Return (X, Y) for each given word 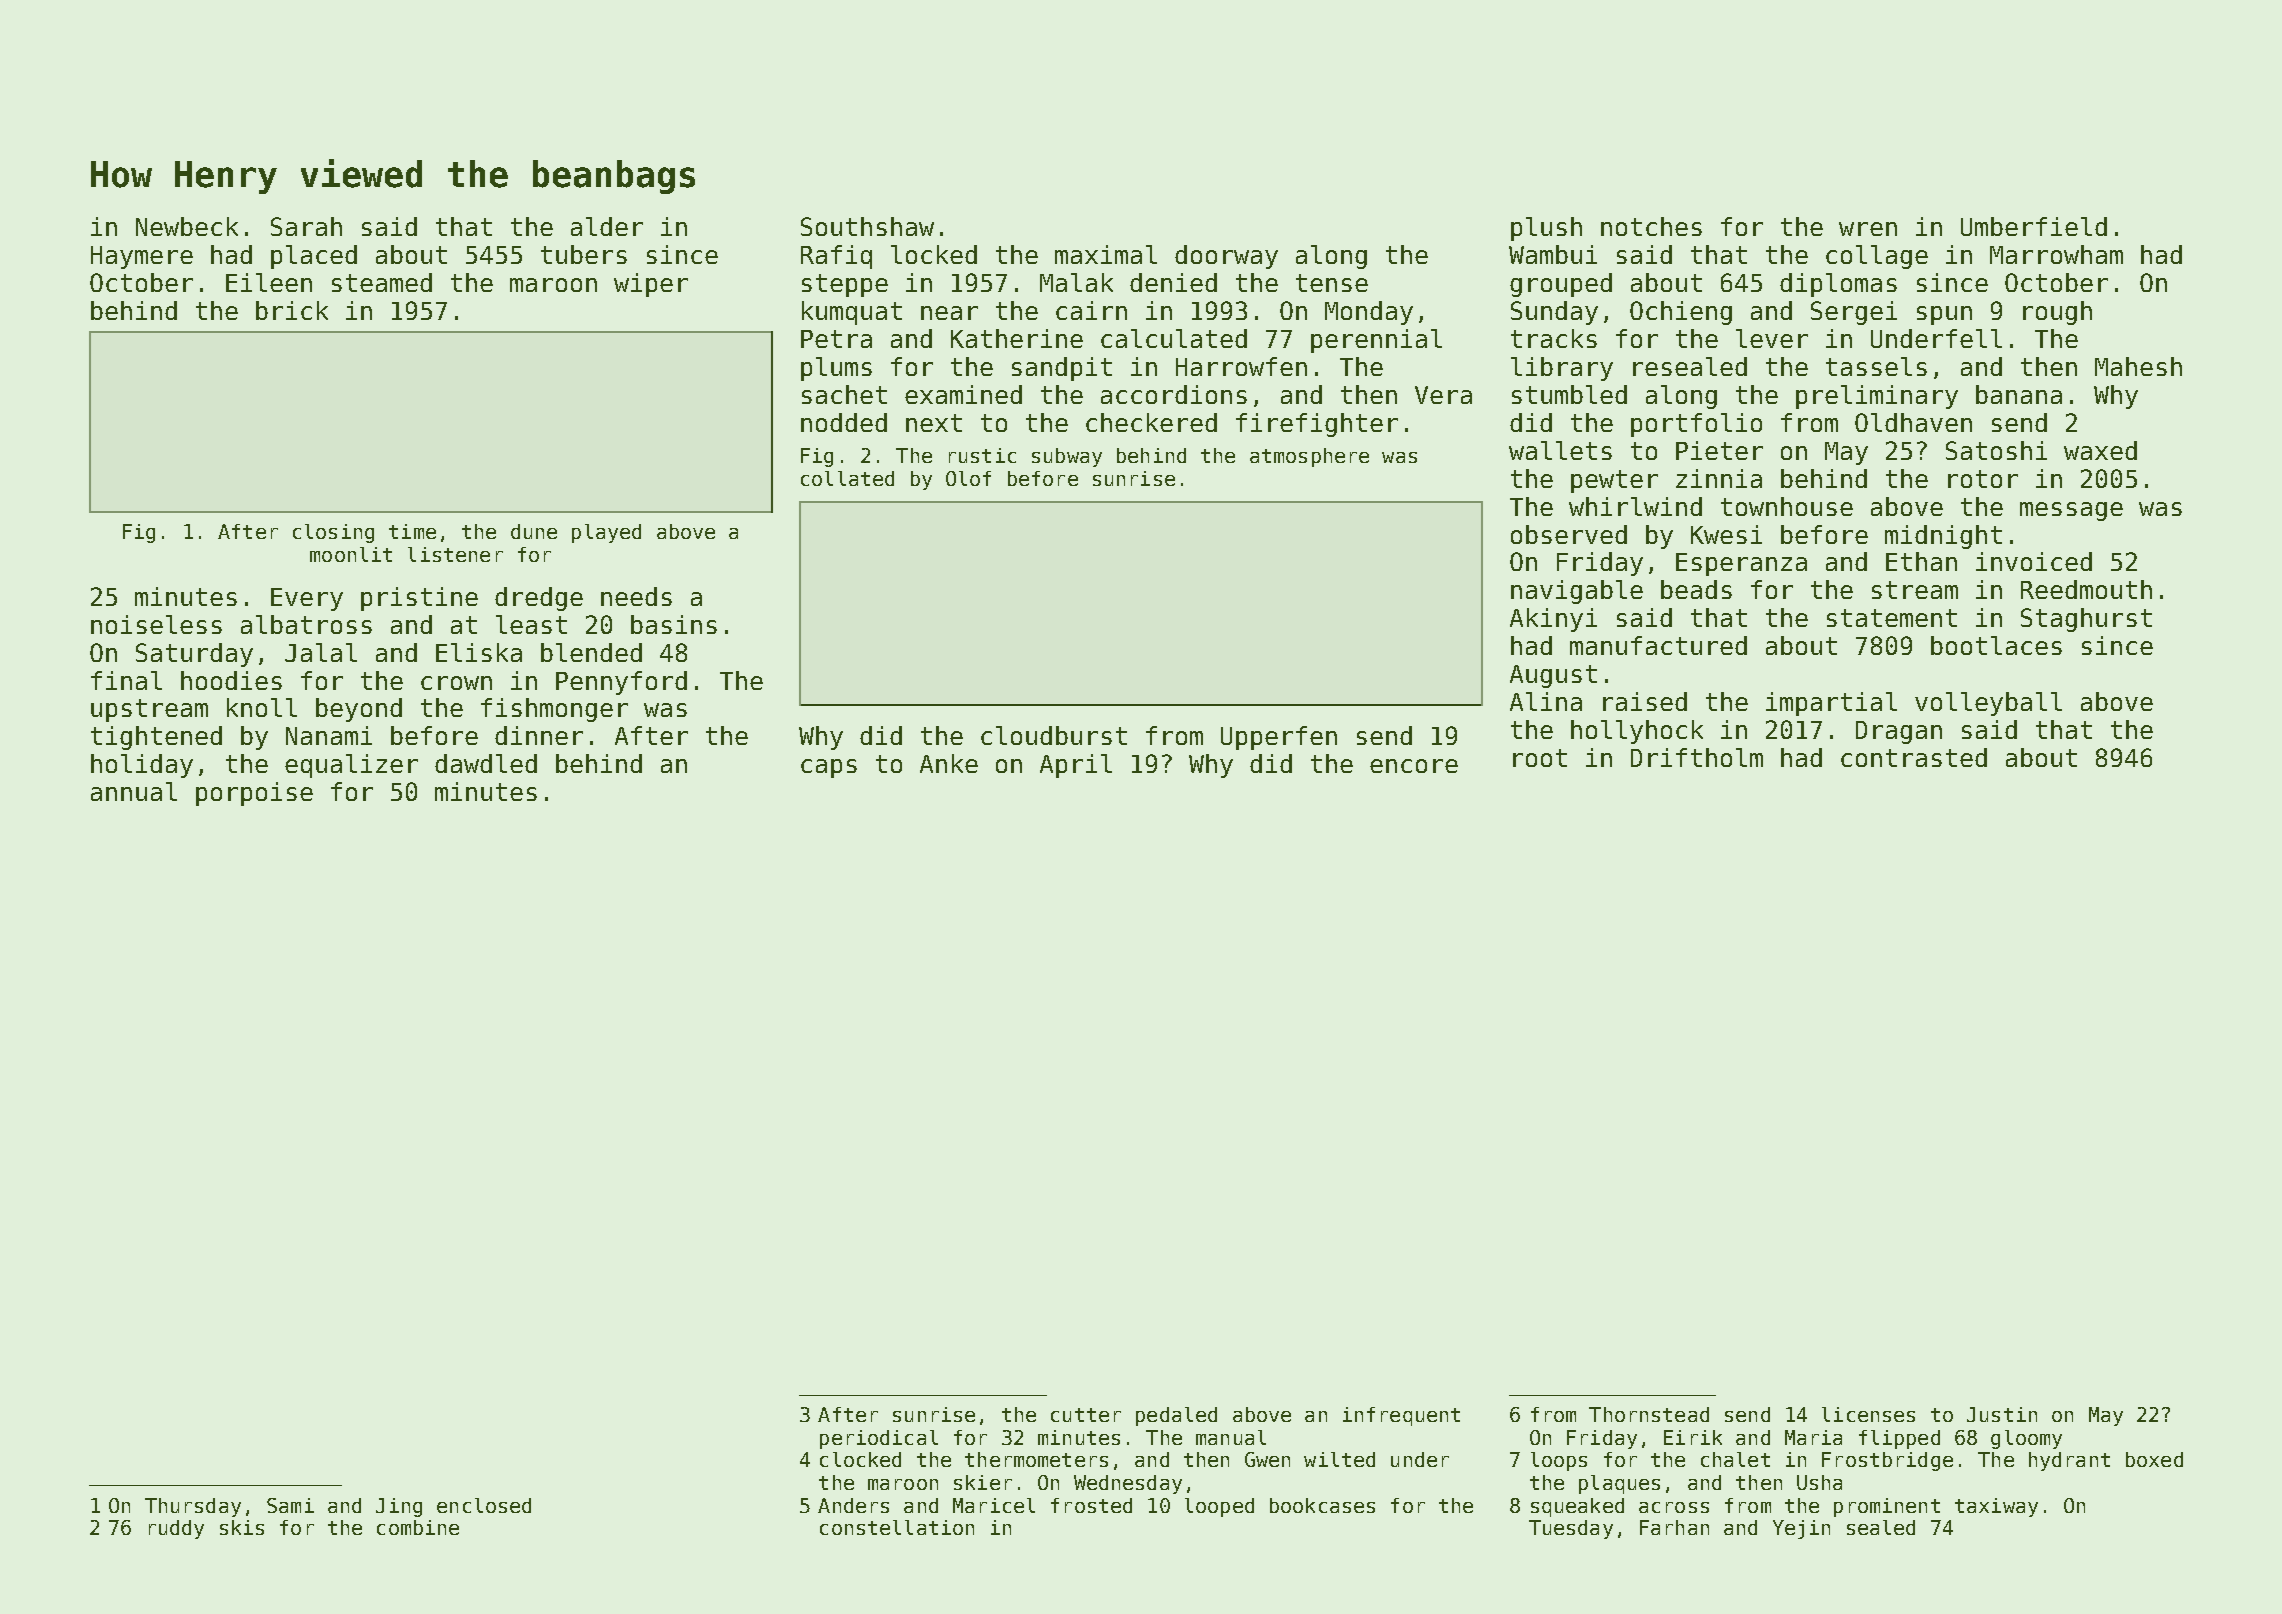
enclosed (484, 1505)
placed (314, 257)
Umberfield (2034, 226)
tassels (1876, 366)
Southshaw (867, 226)
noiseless (156, 624)
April (1076, 766)
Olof (968, 478)
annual (134, 791)
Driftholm (1697, 757)
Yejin (1801, 1529)
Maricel (994, 1505)
